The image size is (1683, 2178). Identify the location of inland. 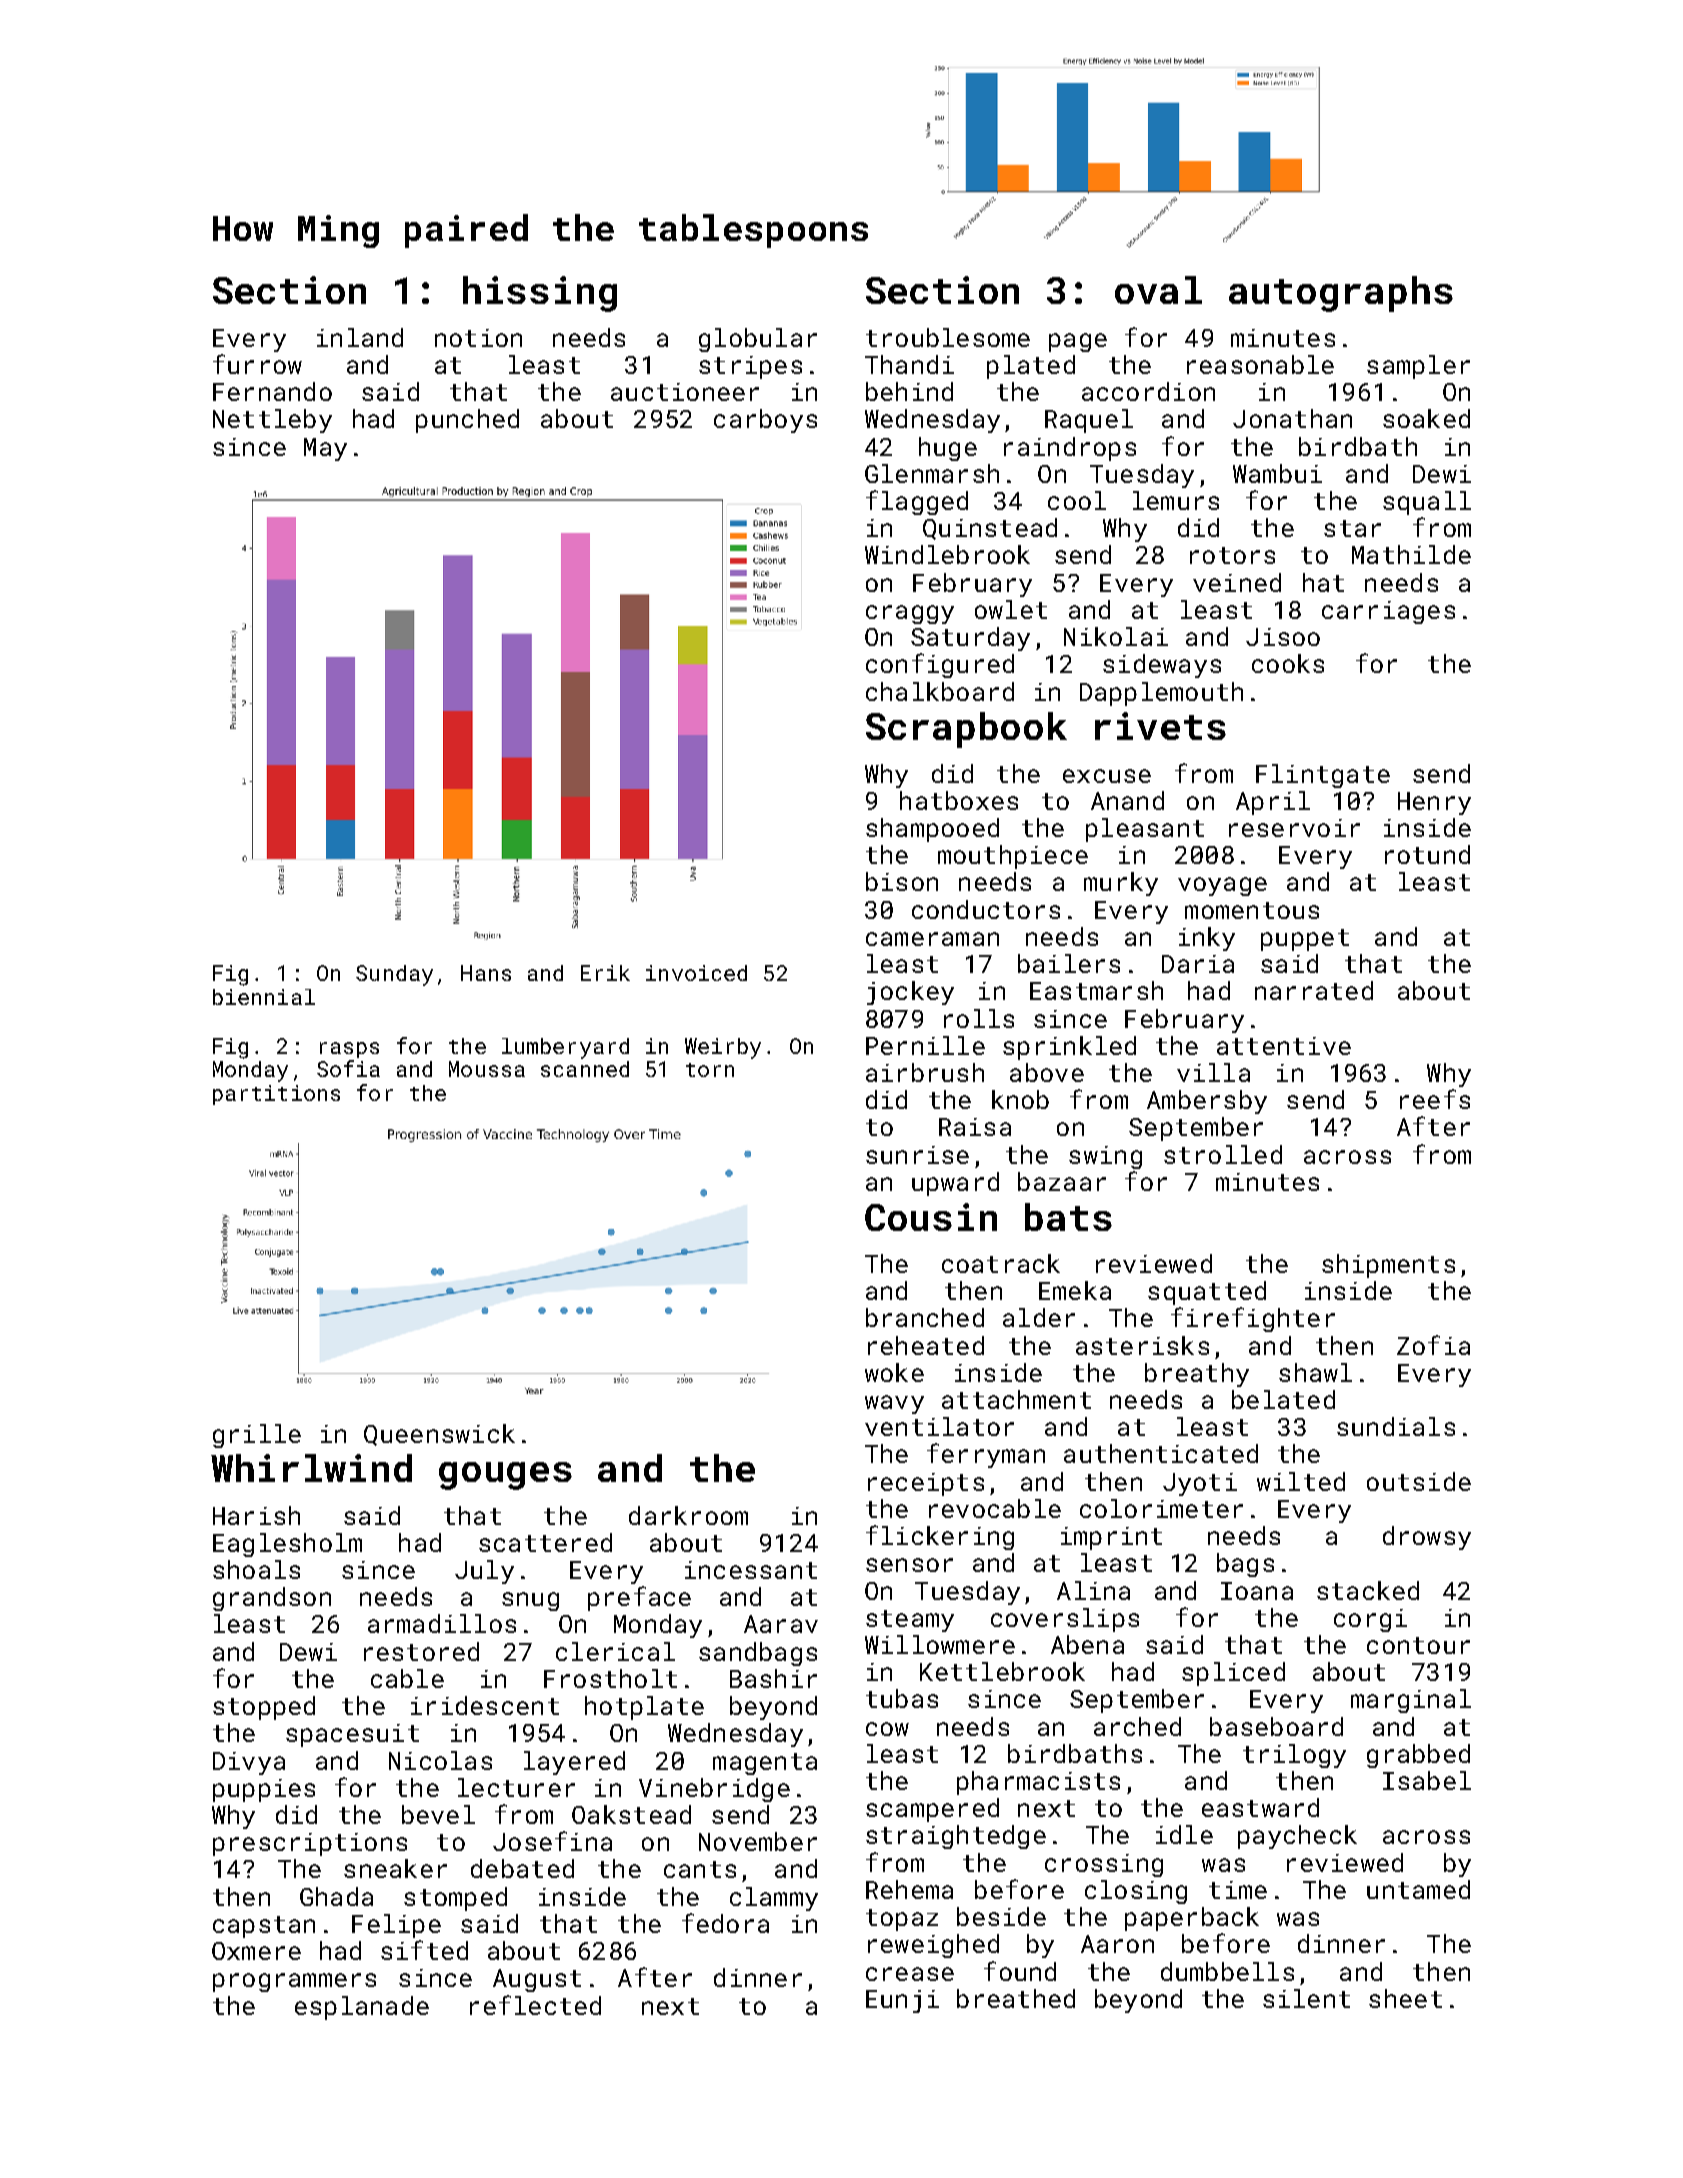
(360, 337).
